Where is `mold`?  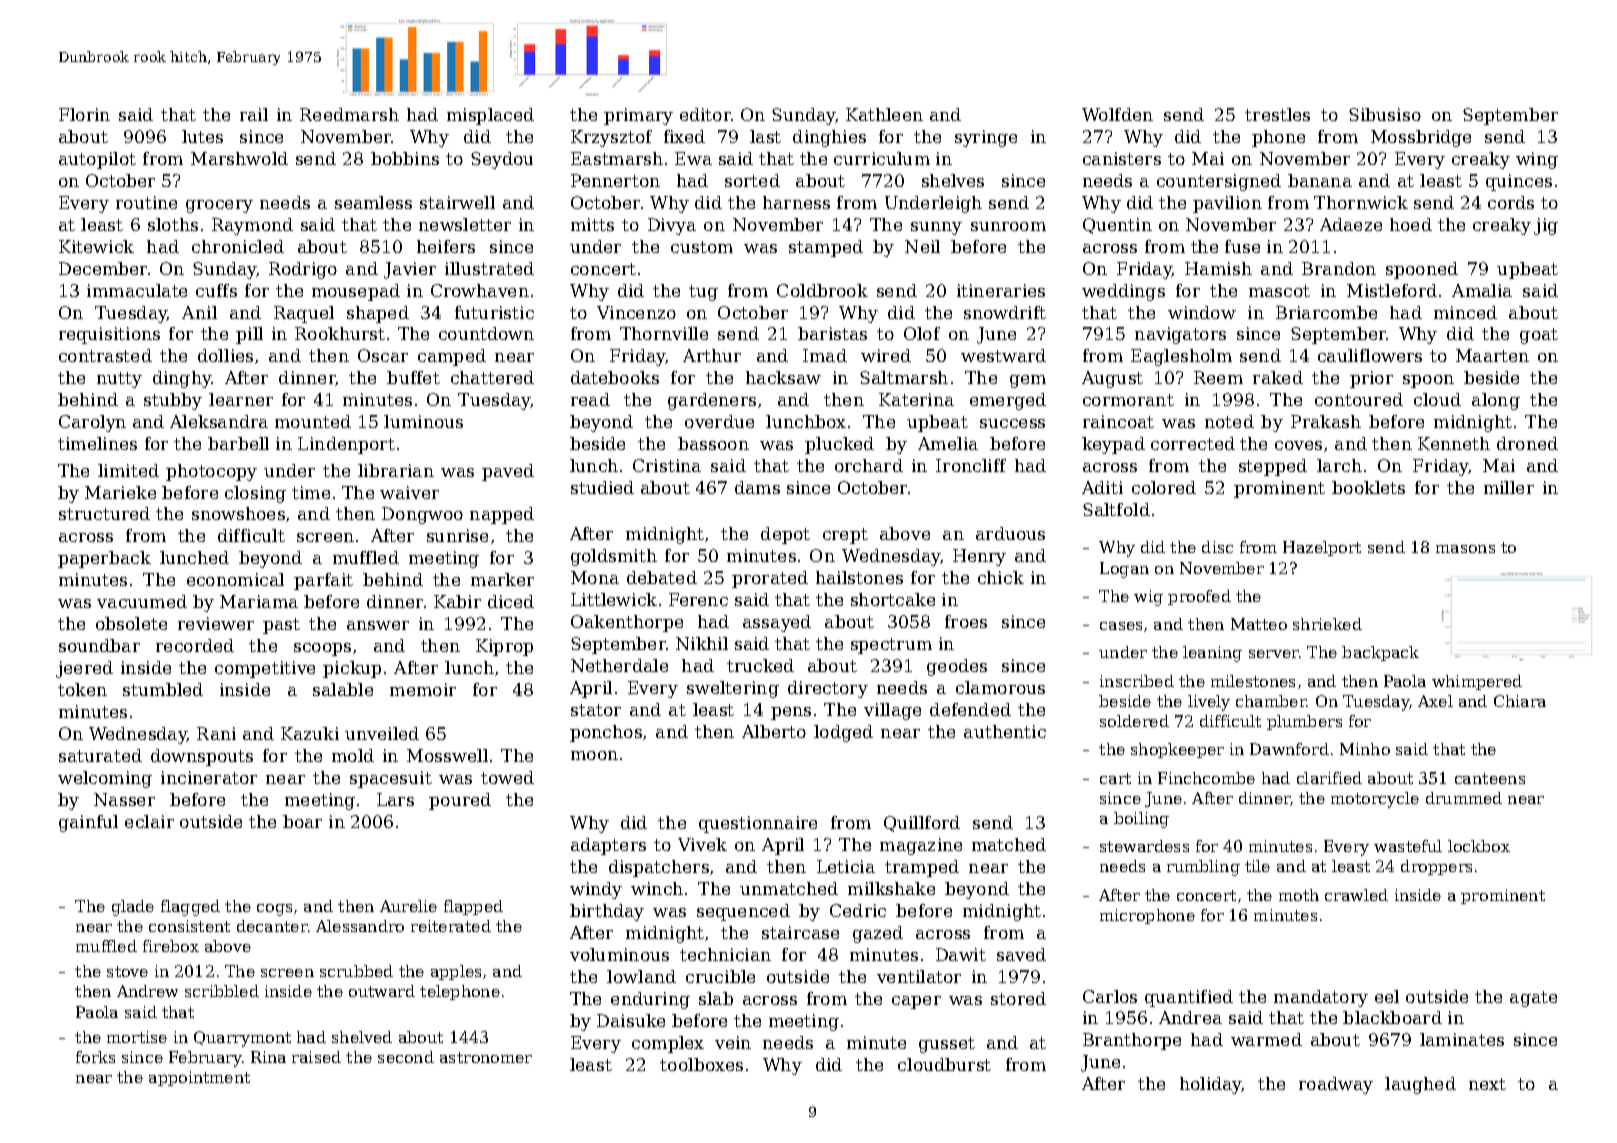
mold is located at coordinates (353, 755).
